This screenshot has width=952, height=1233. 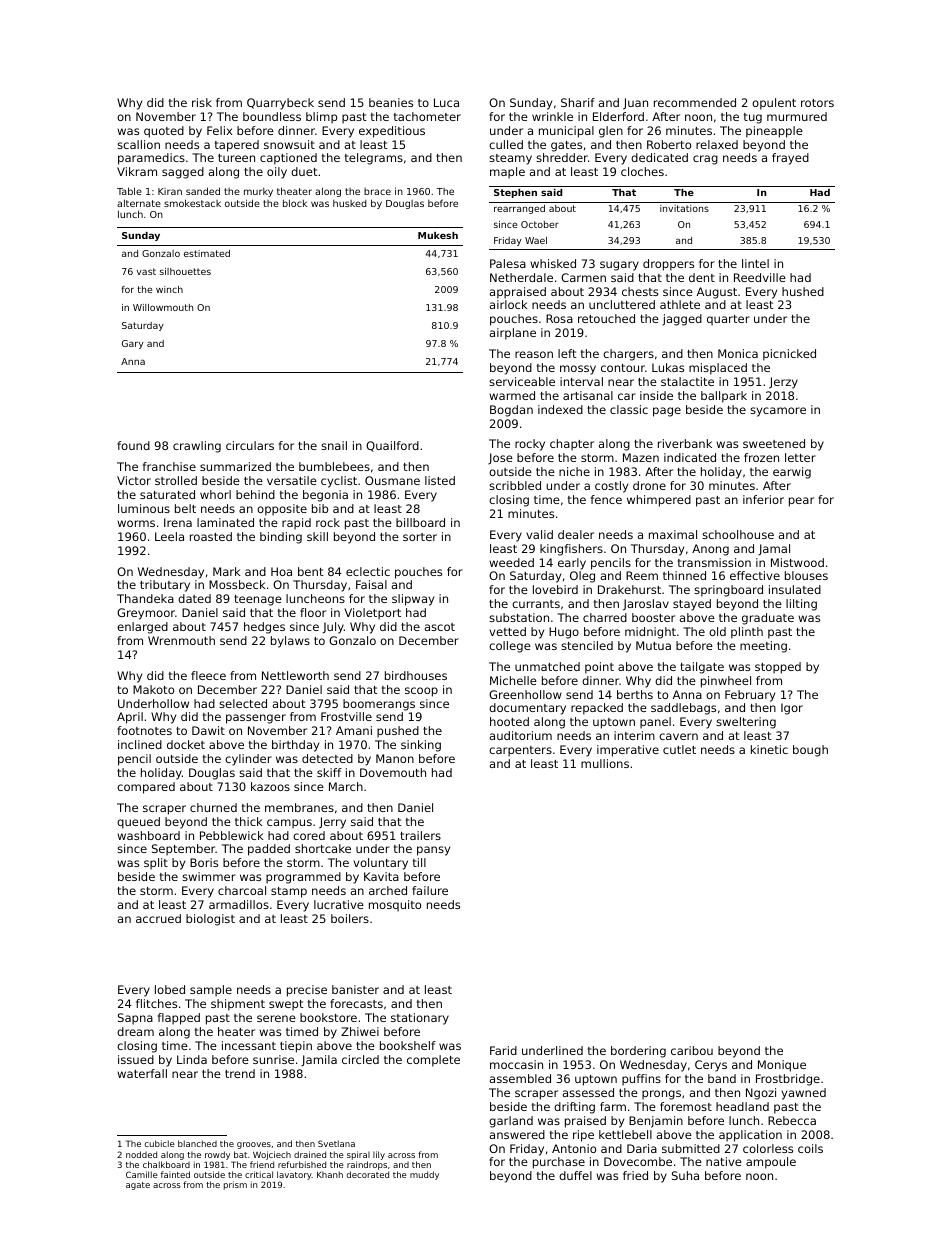 What do you see at coordinates (761, 457) in the screenshot?
I see `frozen` at bounding box center [761, 457].
